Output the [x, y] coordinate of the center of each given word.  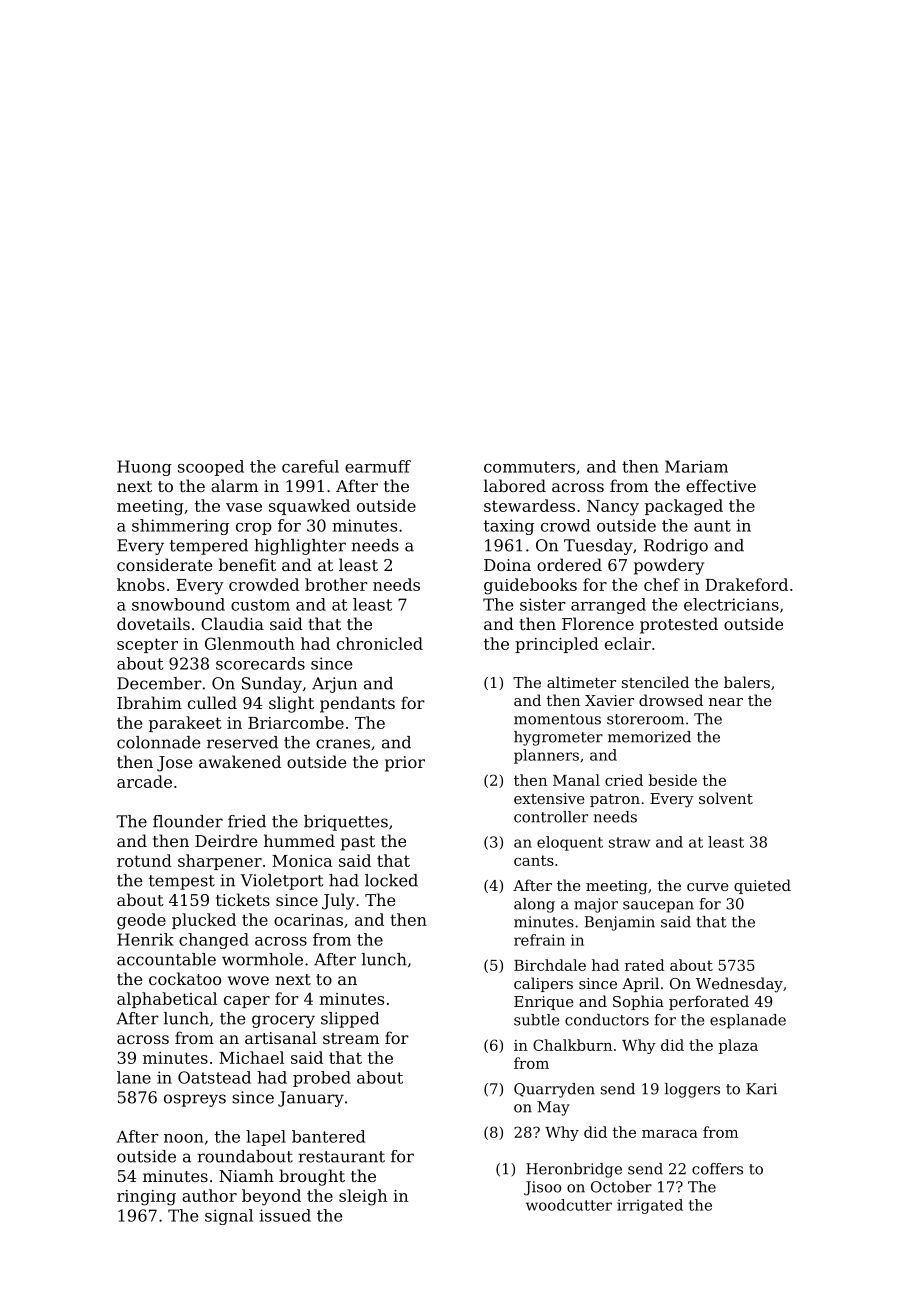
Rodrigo [676, 547]
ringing [146, 1198]
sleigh [363, 1197]
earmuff [378, 466]
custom [260, 605]
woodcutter [569, 1205]
